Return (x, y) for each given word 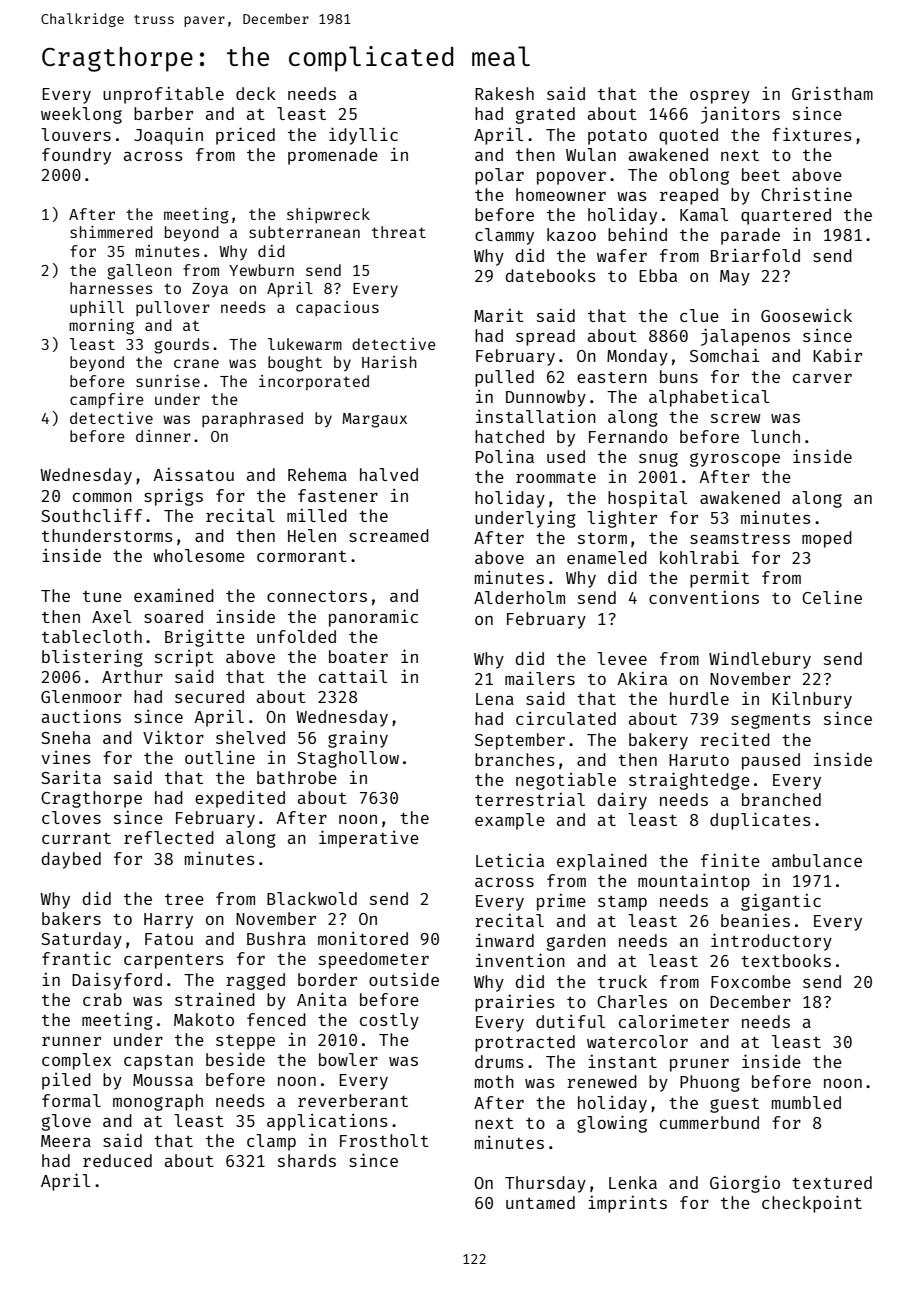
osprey (720, 97)
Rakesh (504, 93)
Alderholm (519, 597)
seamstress (740, 538)
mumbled (806, 1102)
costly (389, 1021)
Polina (505, 456)
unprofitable (163, 95)
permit (719, 579)
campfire (107, 401)
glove (66, 1122)
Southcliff (91, 515)
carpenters (174, 961)
